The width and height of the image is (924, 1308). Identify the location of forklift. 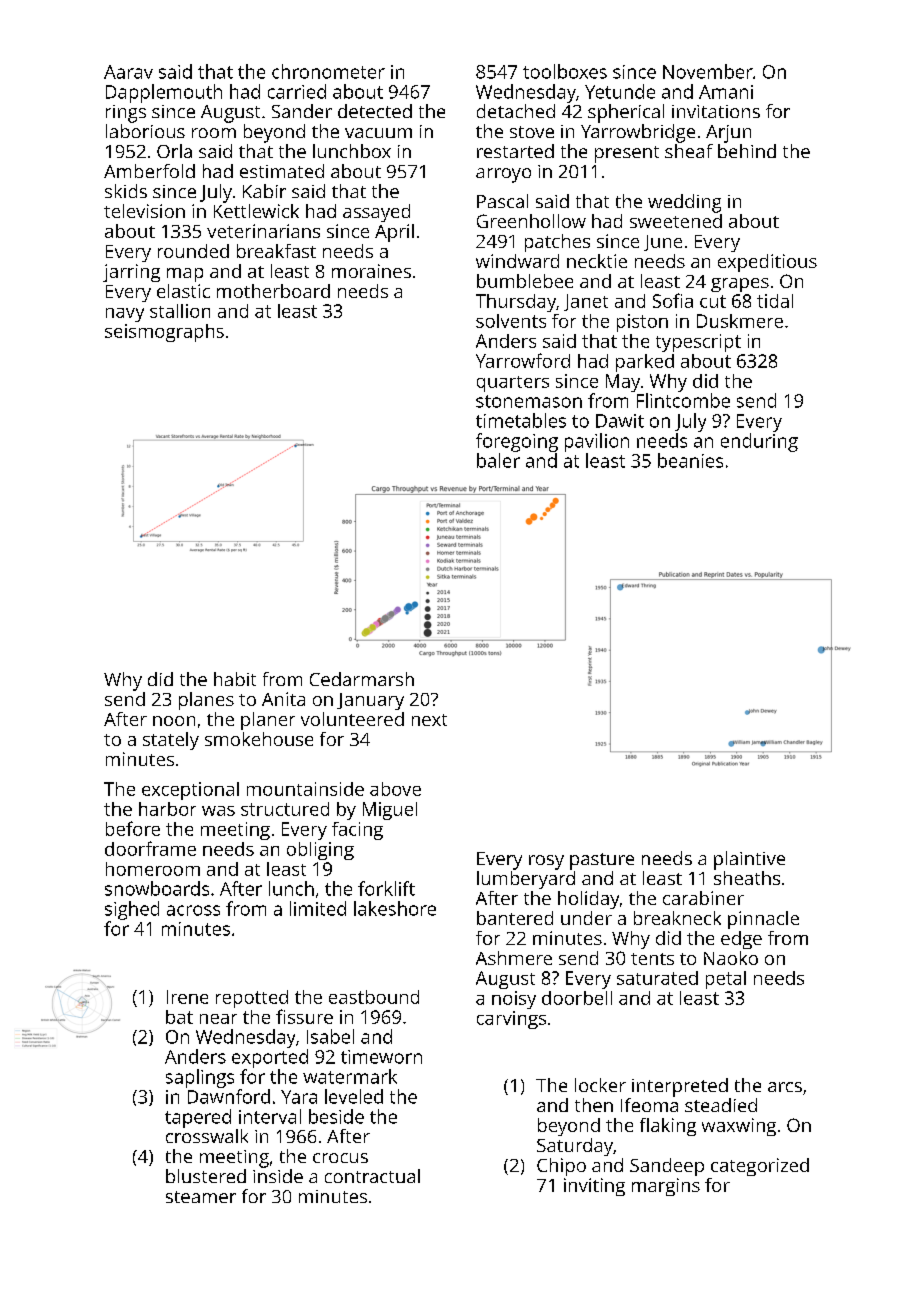
(386, 888).
